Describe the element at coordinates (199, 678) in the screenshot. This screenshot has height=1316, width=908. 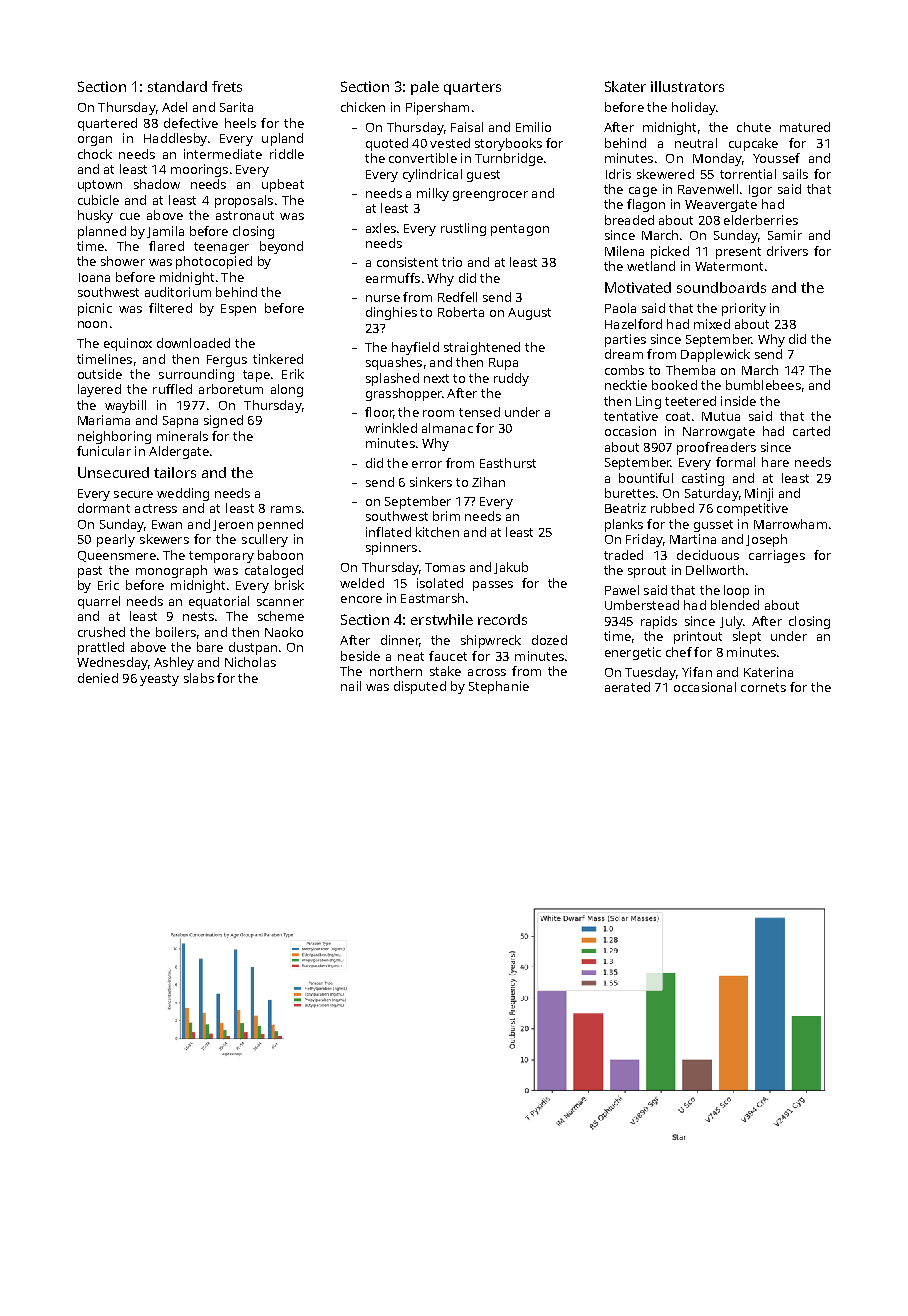
I see `slabs` at that location.
